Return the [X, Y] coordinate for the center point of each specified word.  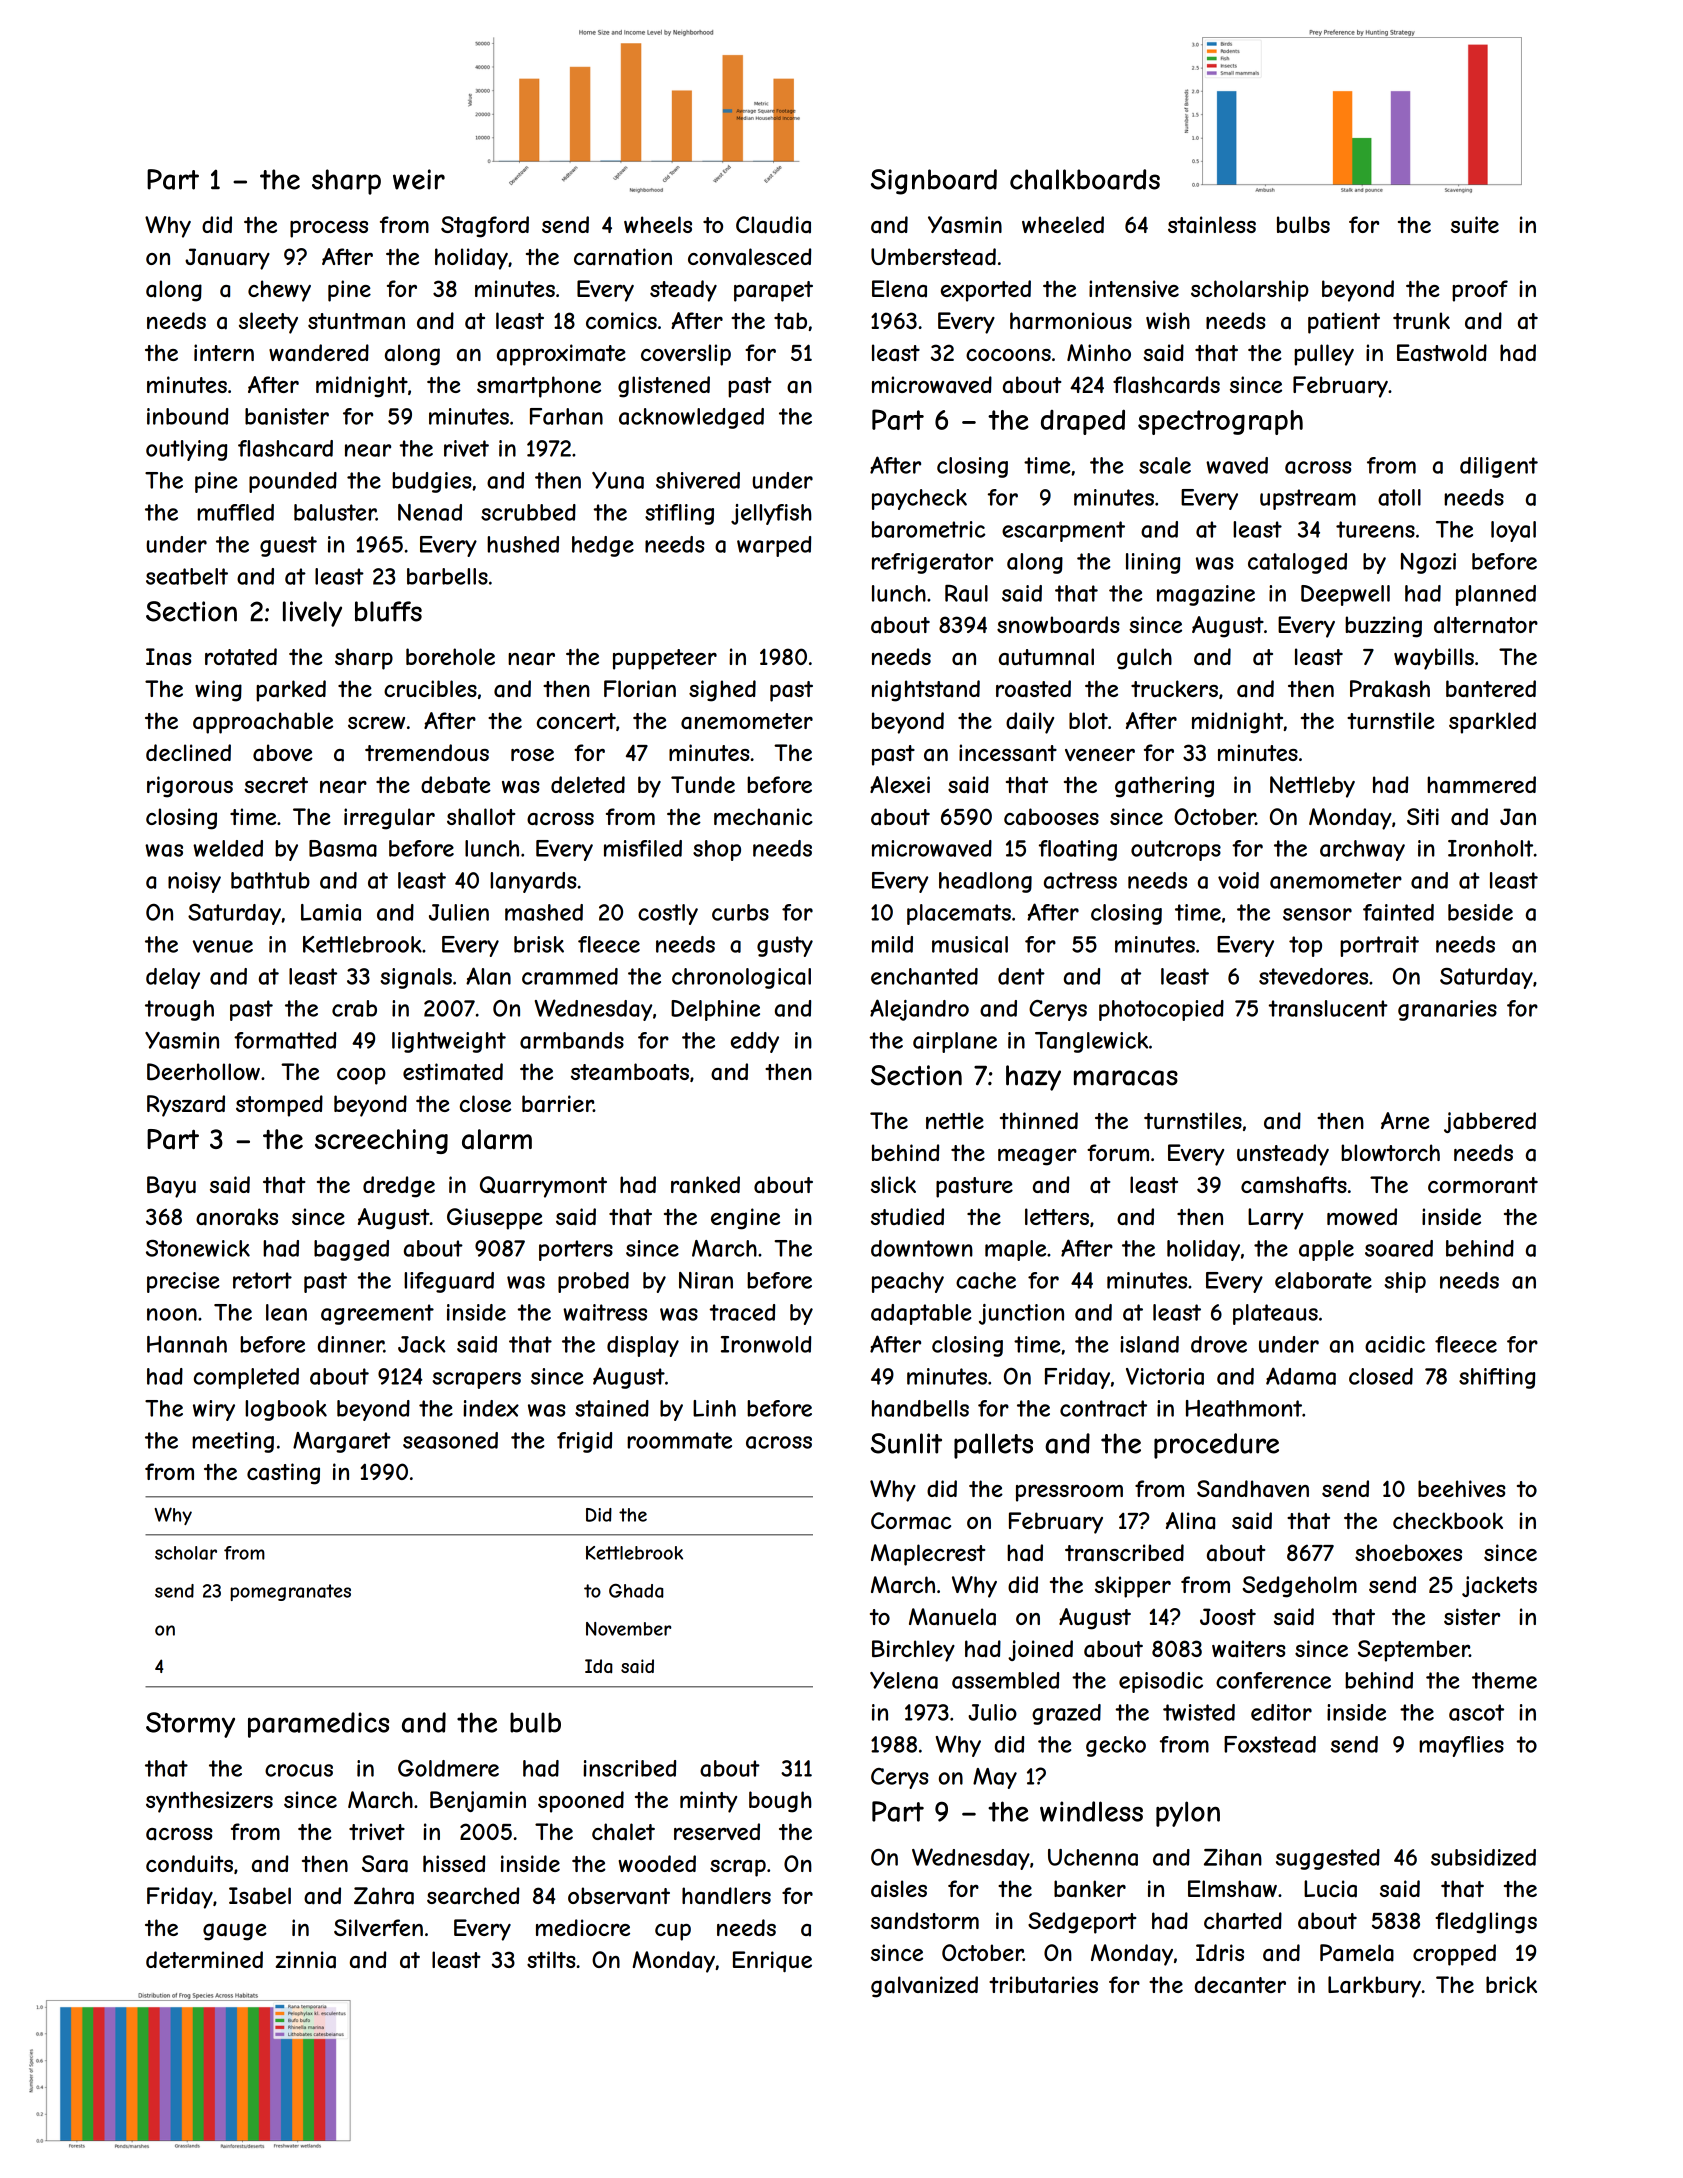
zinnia [305, 1960]
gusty [785, 946]
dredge [399, 1187]
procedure [1216, 1446]
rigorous [190, 787]
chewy [279, 291]
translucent [1328, 1008]
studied [907, 1216]
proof [1480, 291]
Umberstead [933, 257]
